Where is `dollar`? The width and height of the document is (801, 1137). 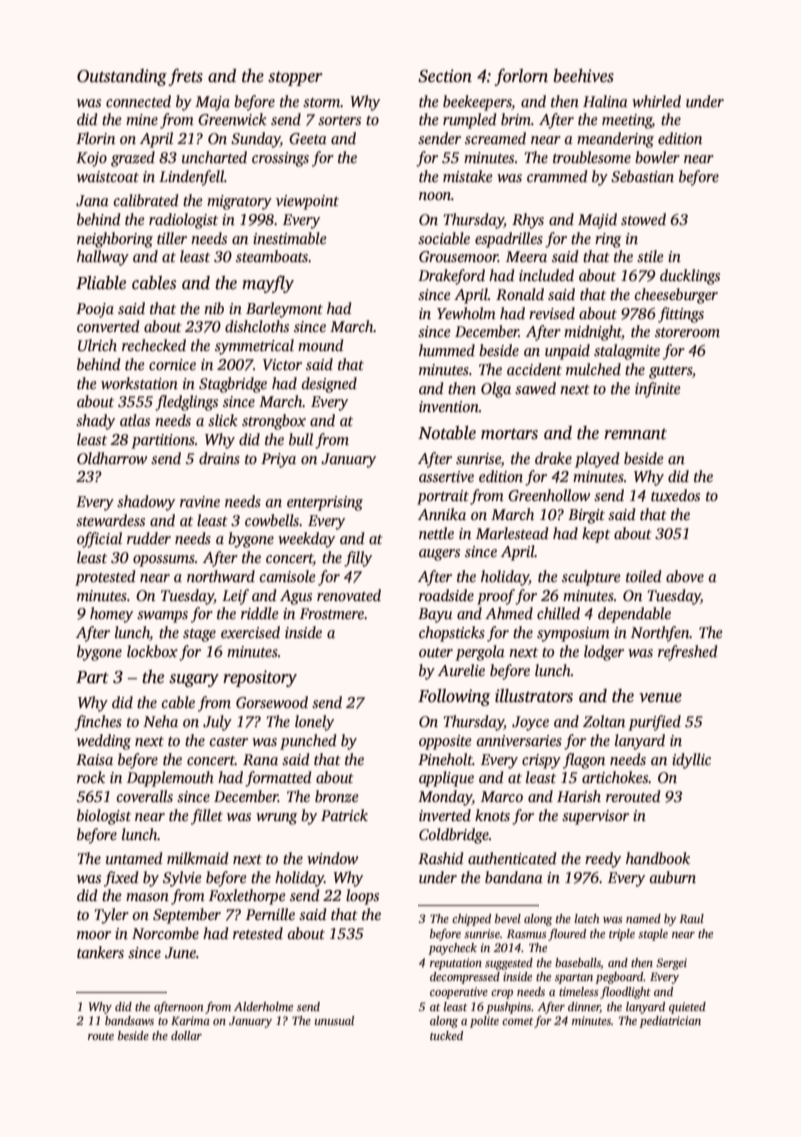
dollar is located at coordinates (186, 1035).
